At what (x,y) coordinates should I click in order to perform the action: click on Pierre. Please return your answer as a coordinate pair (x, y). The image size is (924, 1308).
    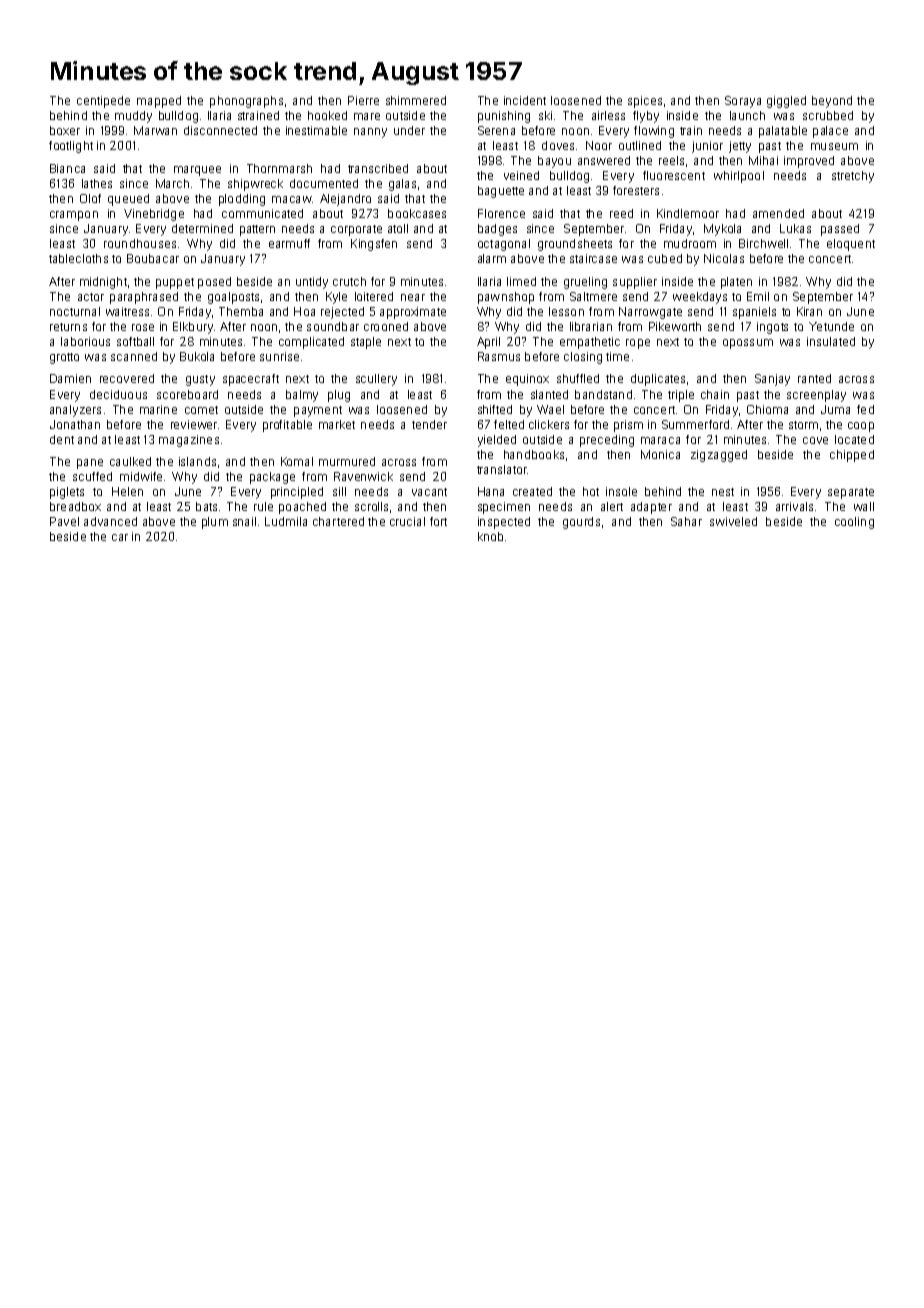
    Looking at the image, I should click on (363, 100).
